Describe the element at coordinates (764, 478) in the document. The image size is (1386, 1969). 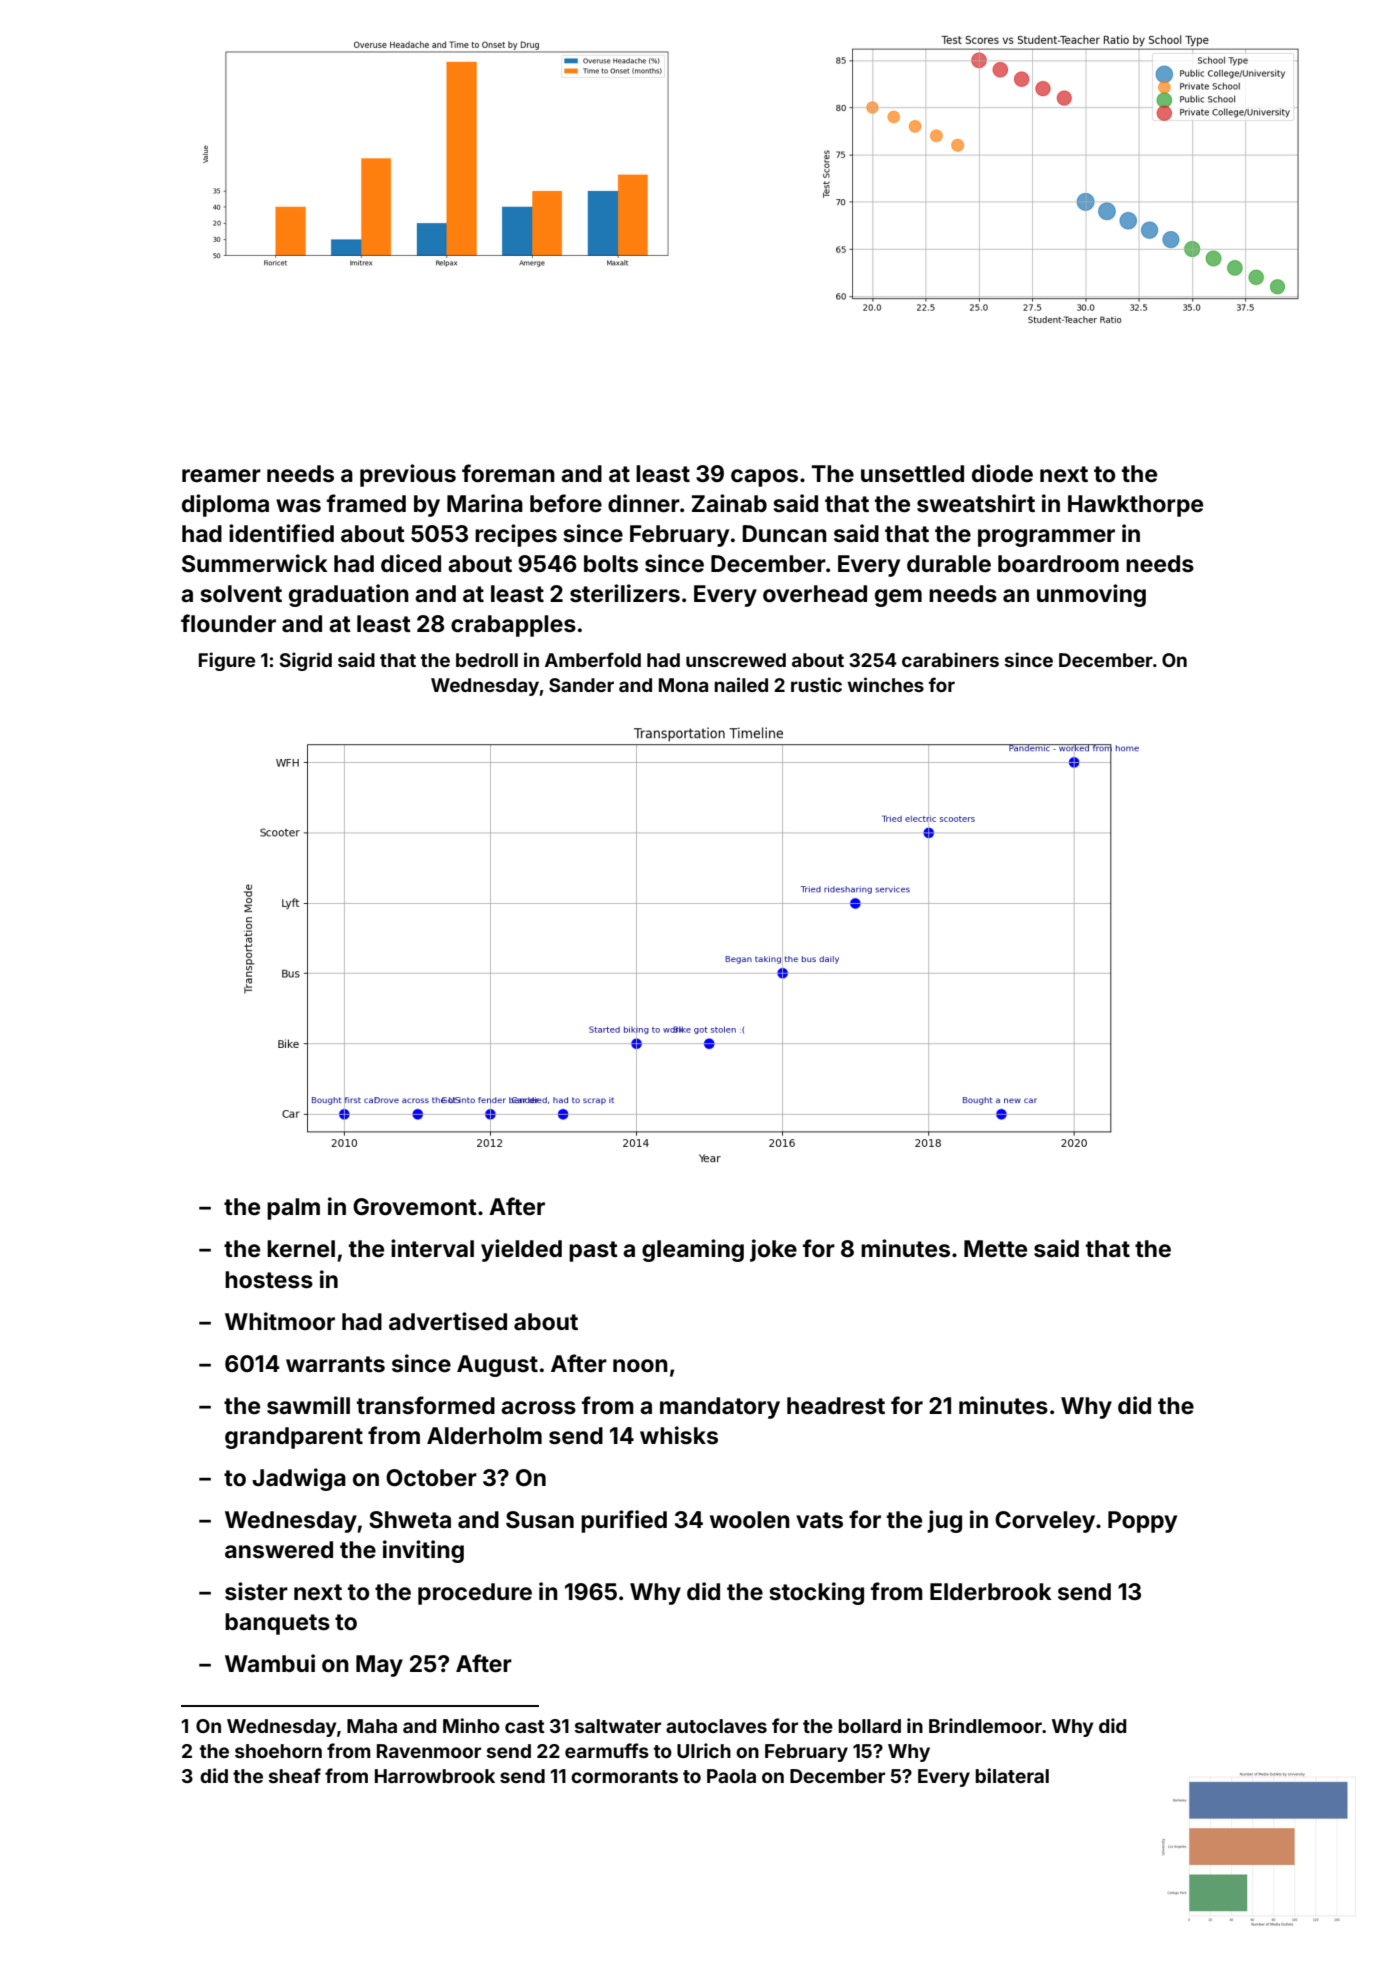
I see `capos` at that location.
